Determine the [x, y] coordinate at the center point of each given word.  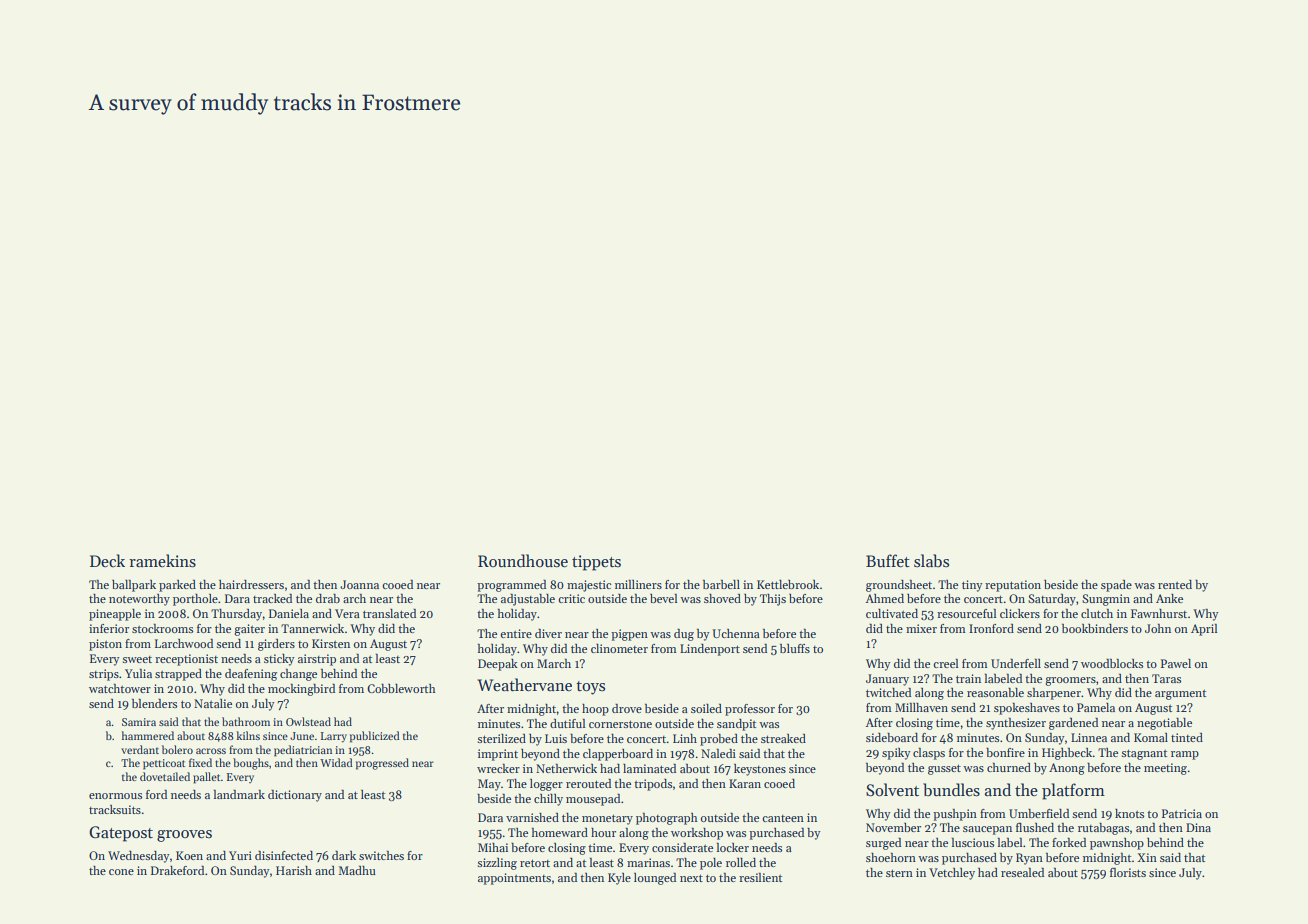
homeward [560, 832]
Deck [107, 560]
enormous [115, 796]
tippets [596, 563]
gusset [944, 769]
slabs [931, 560]
